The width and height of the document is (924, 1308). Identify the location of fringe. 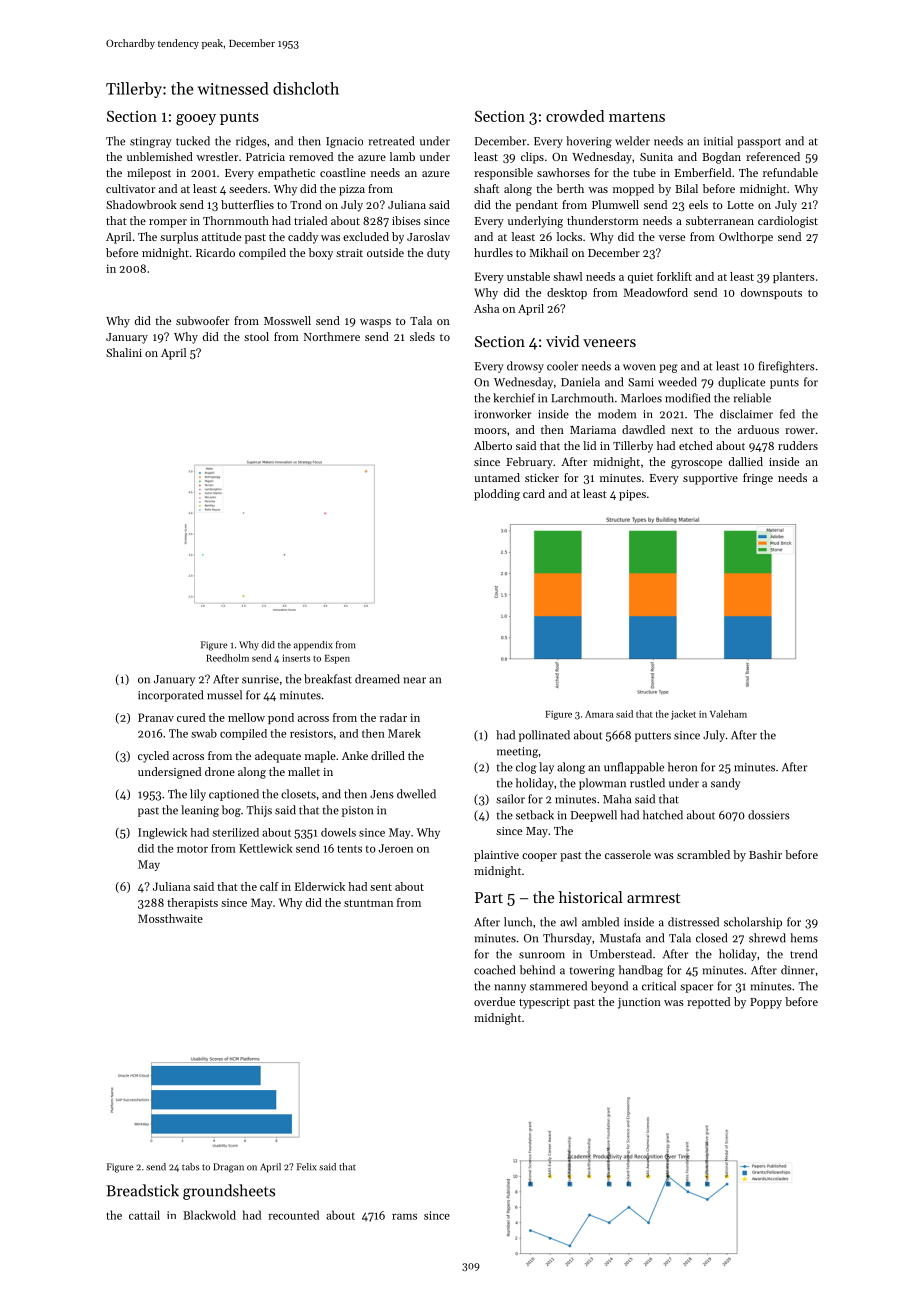
(758, 479).
